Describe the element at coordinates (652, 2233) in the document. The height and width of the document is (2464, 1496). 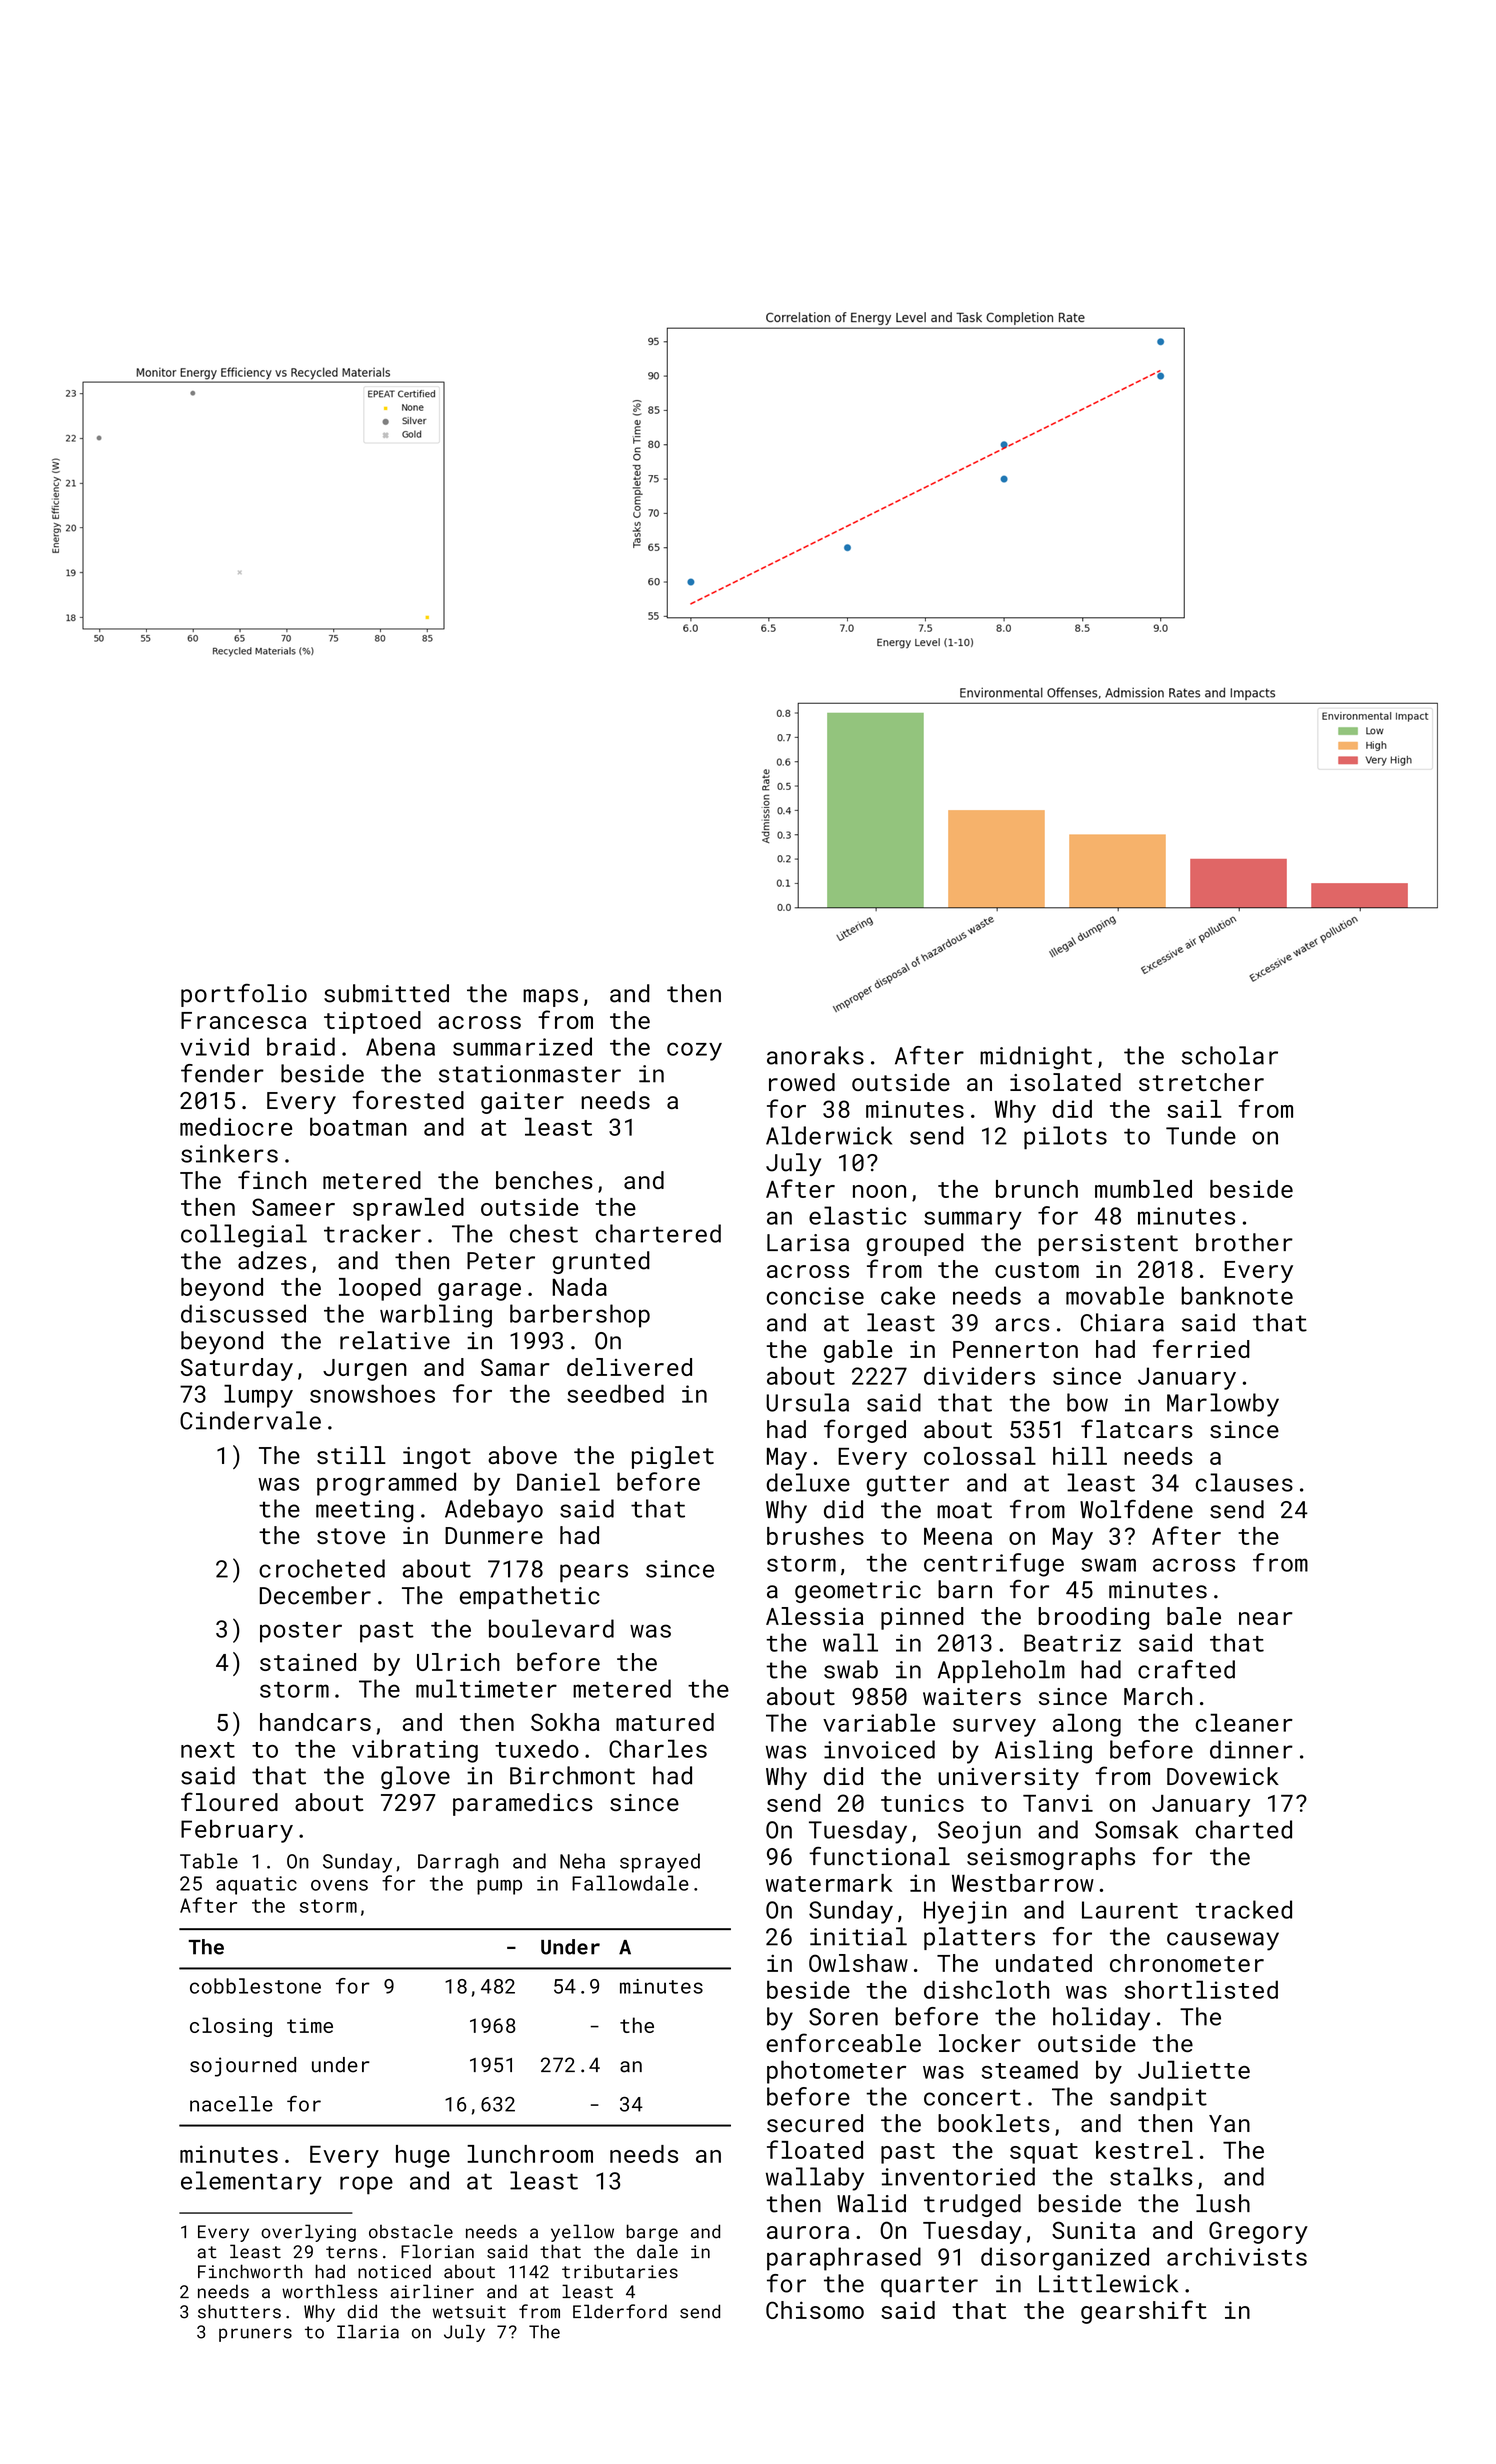
I see `barge` at that location.
